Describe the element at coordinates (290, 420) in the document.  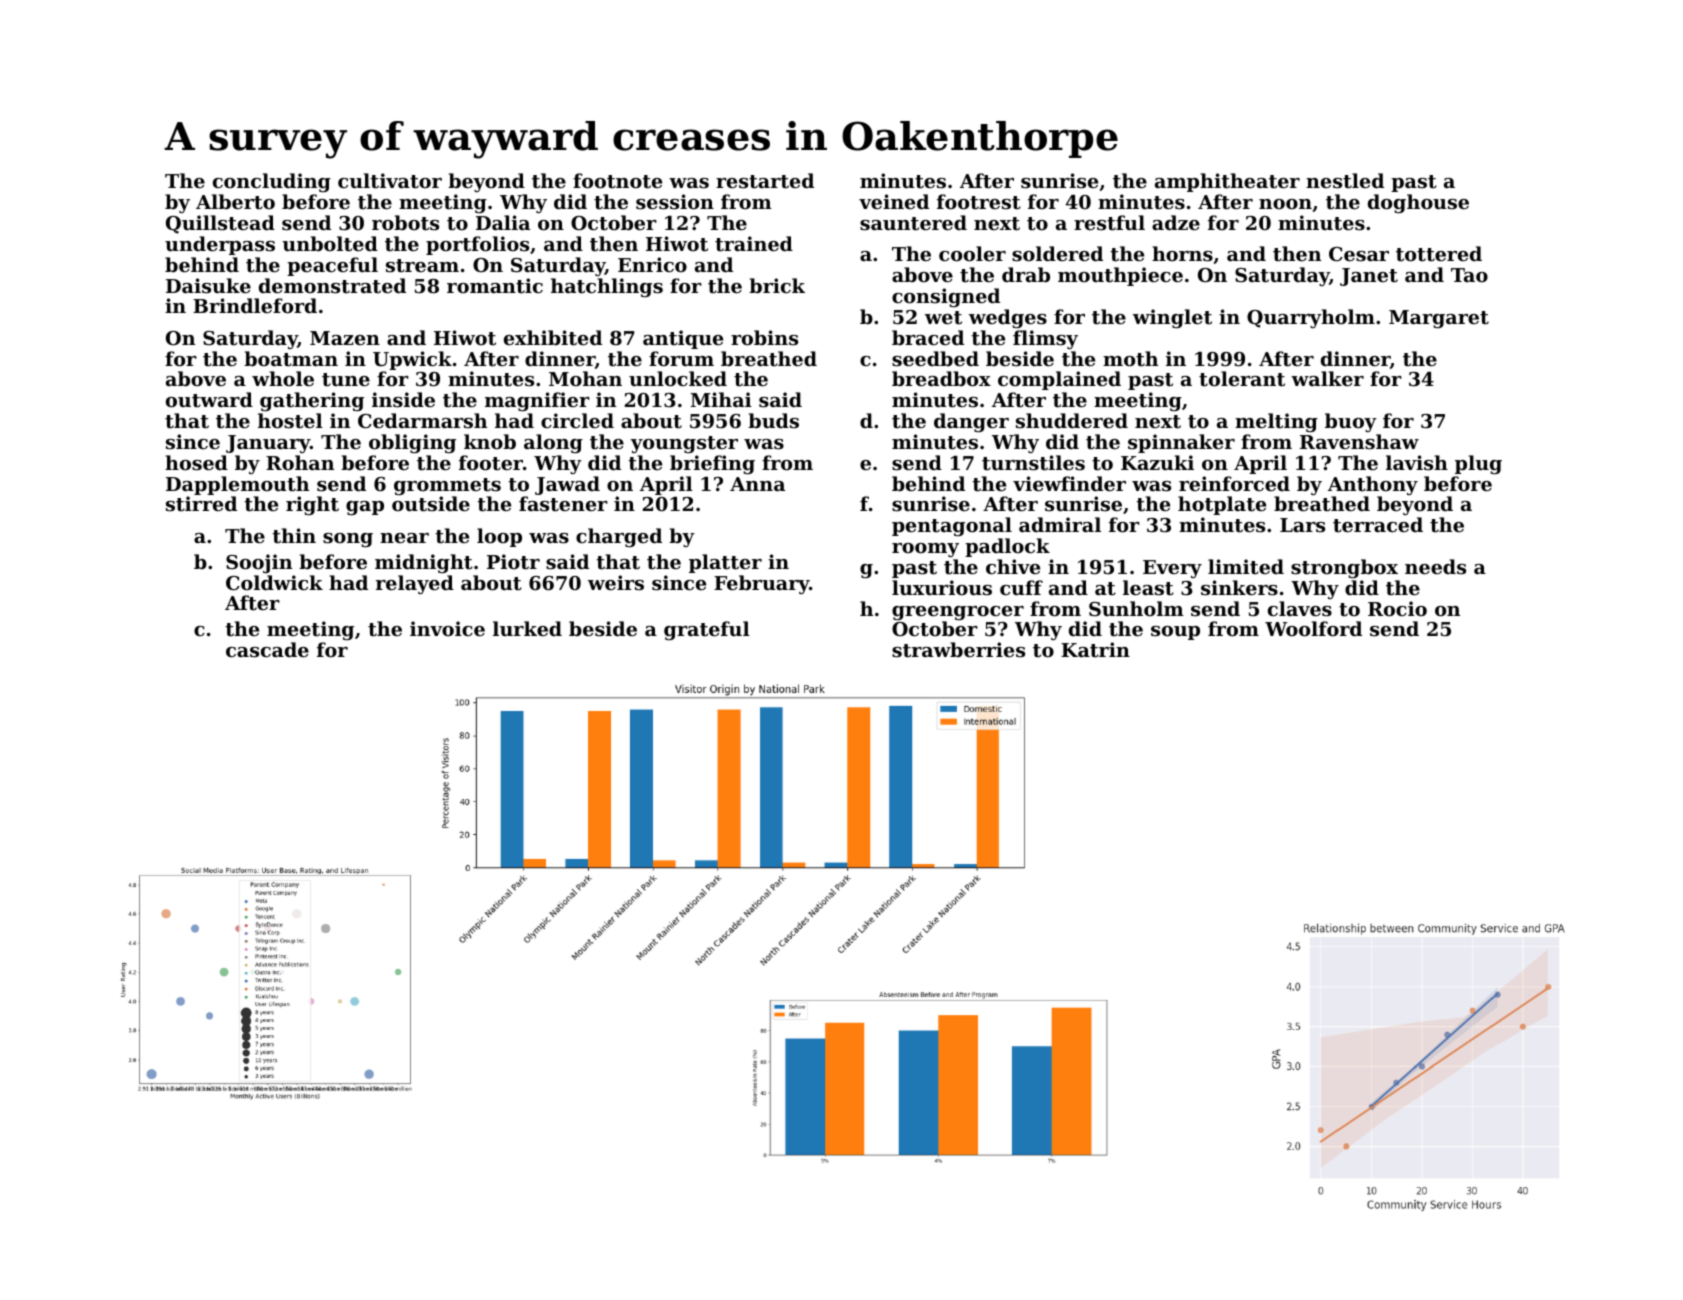
I see `hostel` at that location.
